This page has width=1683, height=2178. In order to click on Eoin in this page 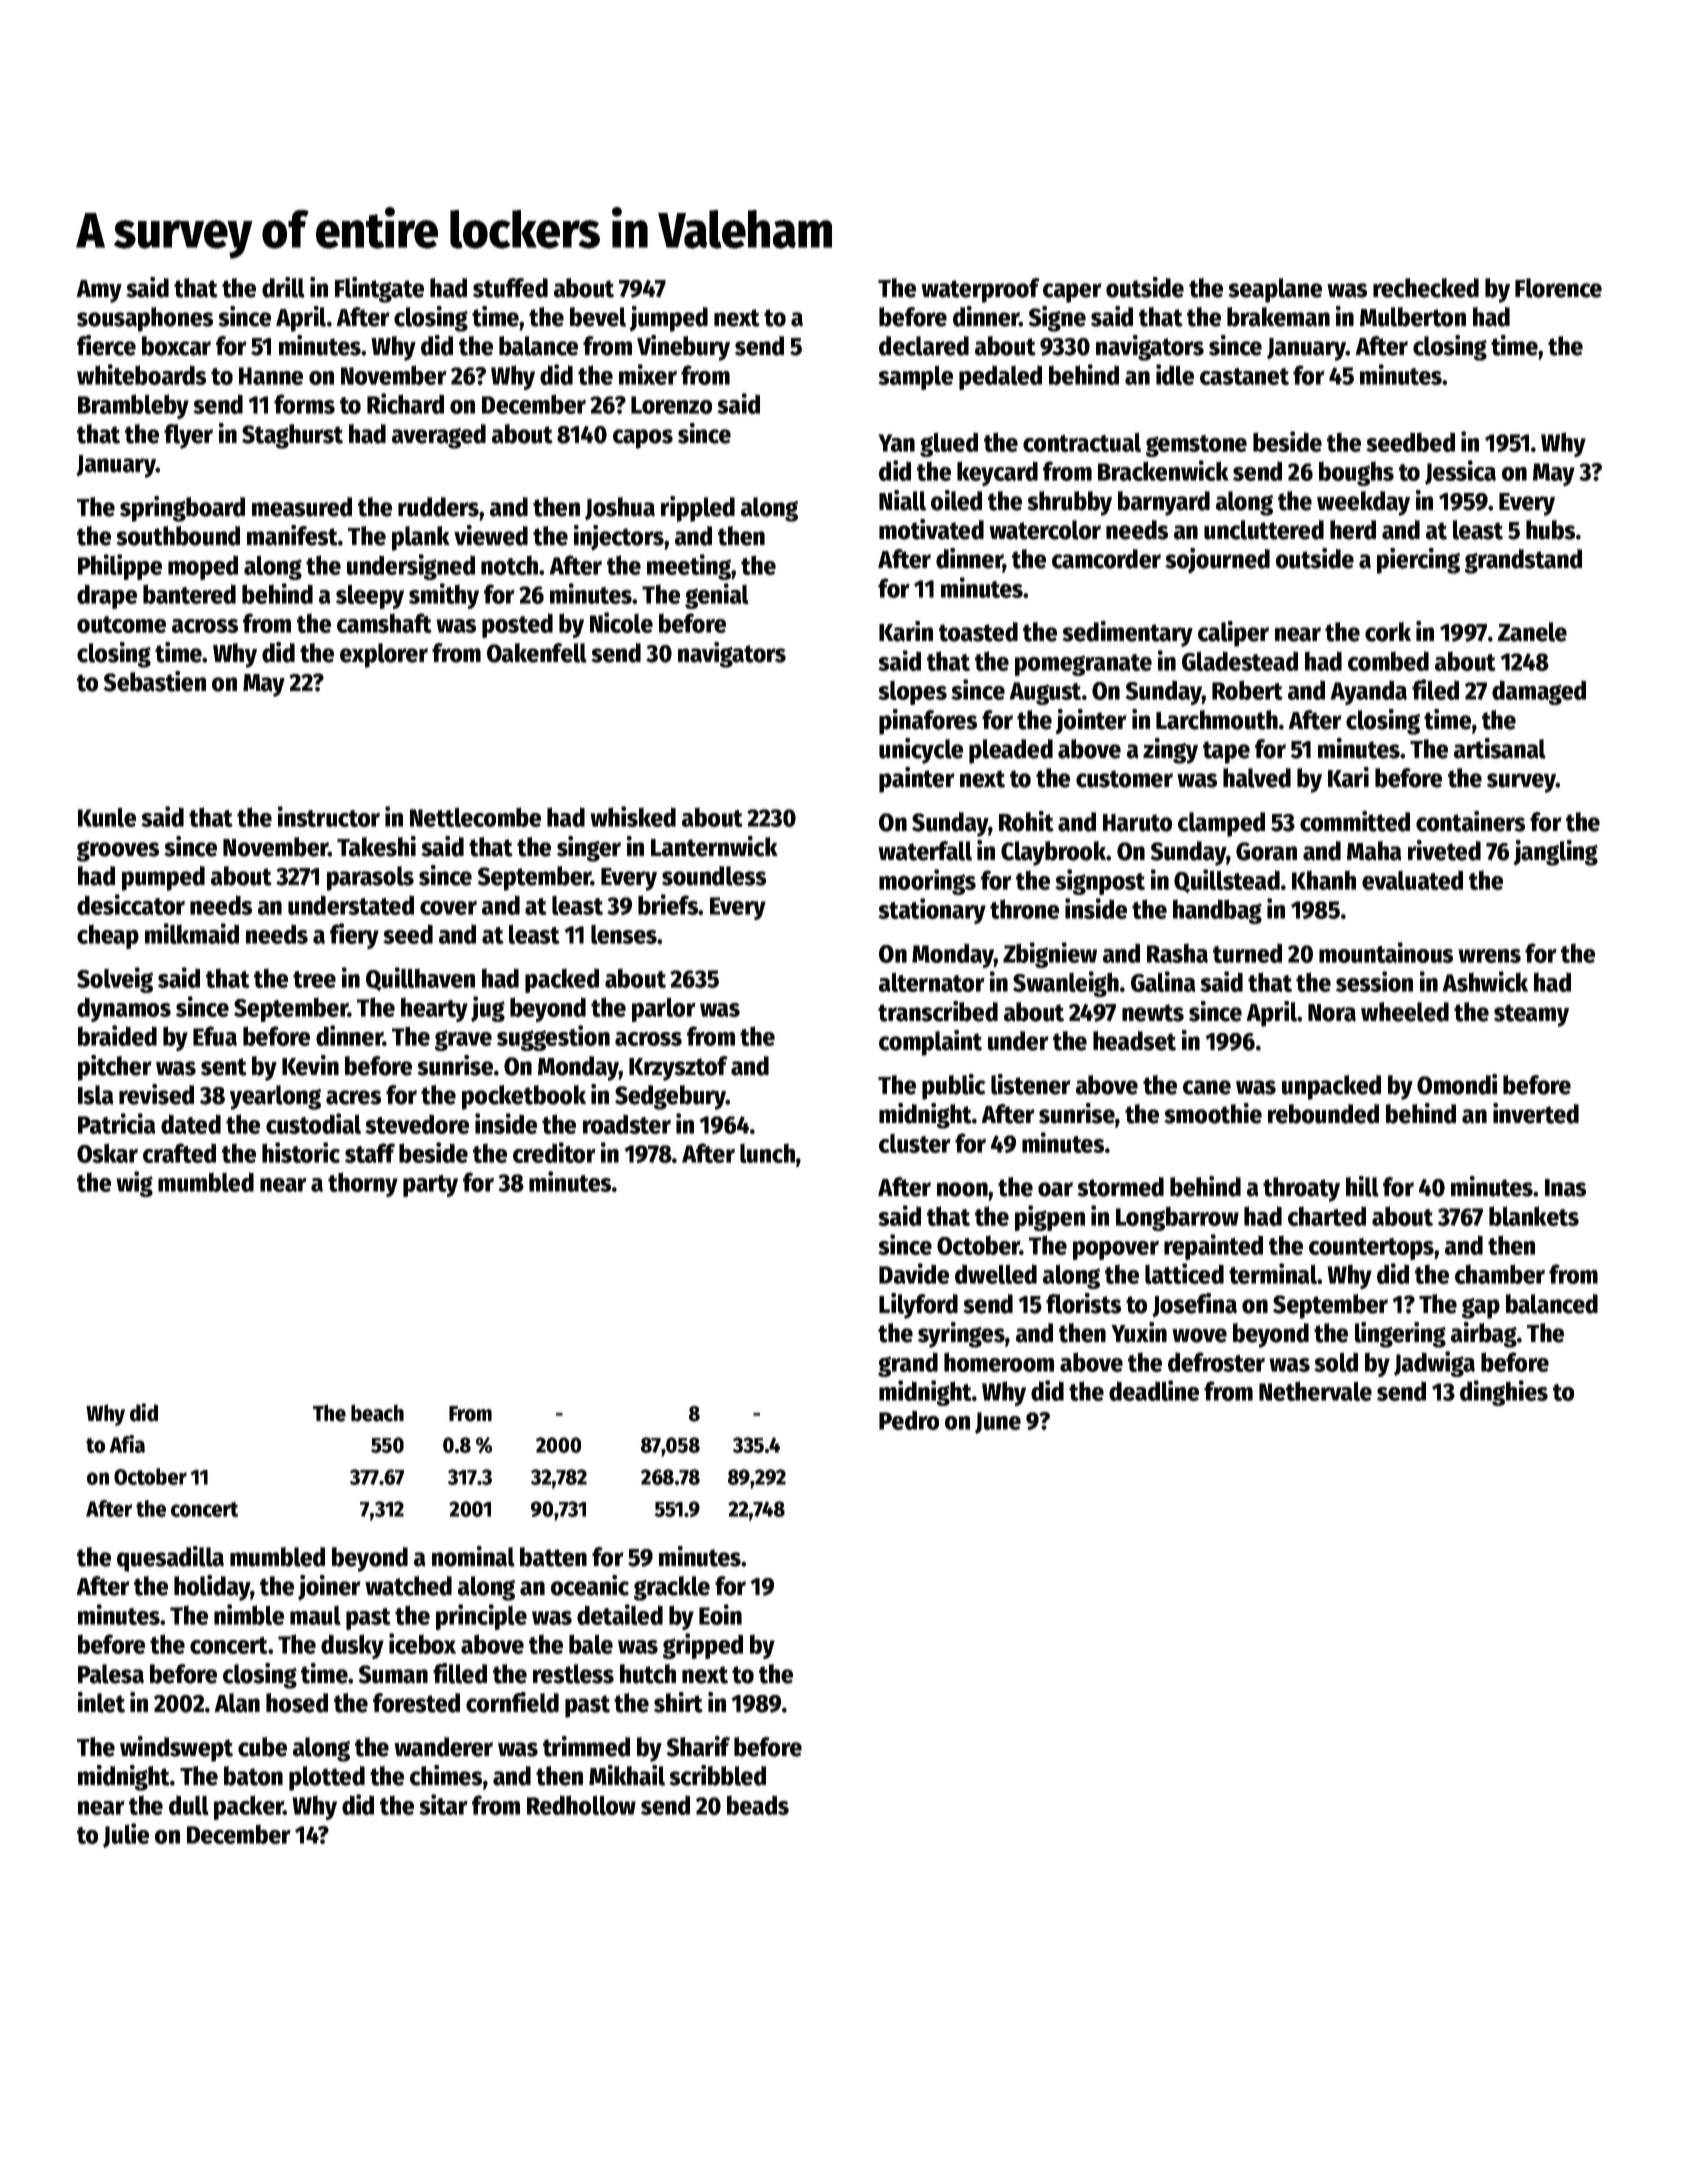, I will do `click(720, 1614)`.
